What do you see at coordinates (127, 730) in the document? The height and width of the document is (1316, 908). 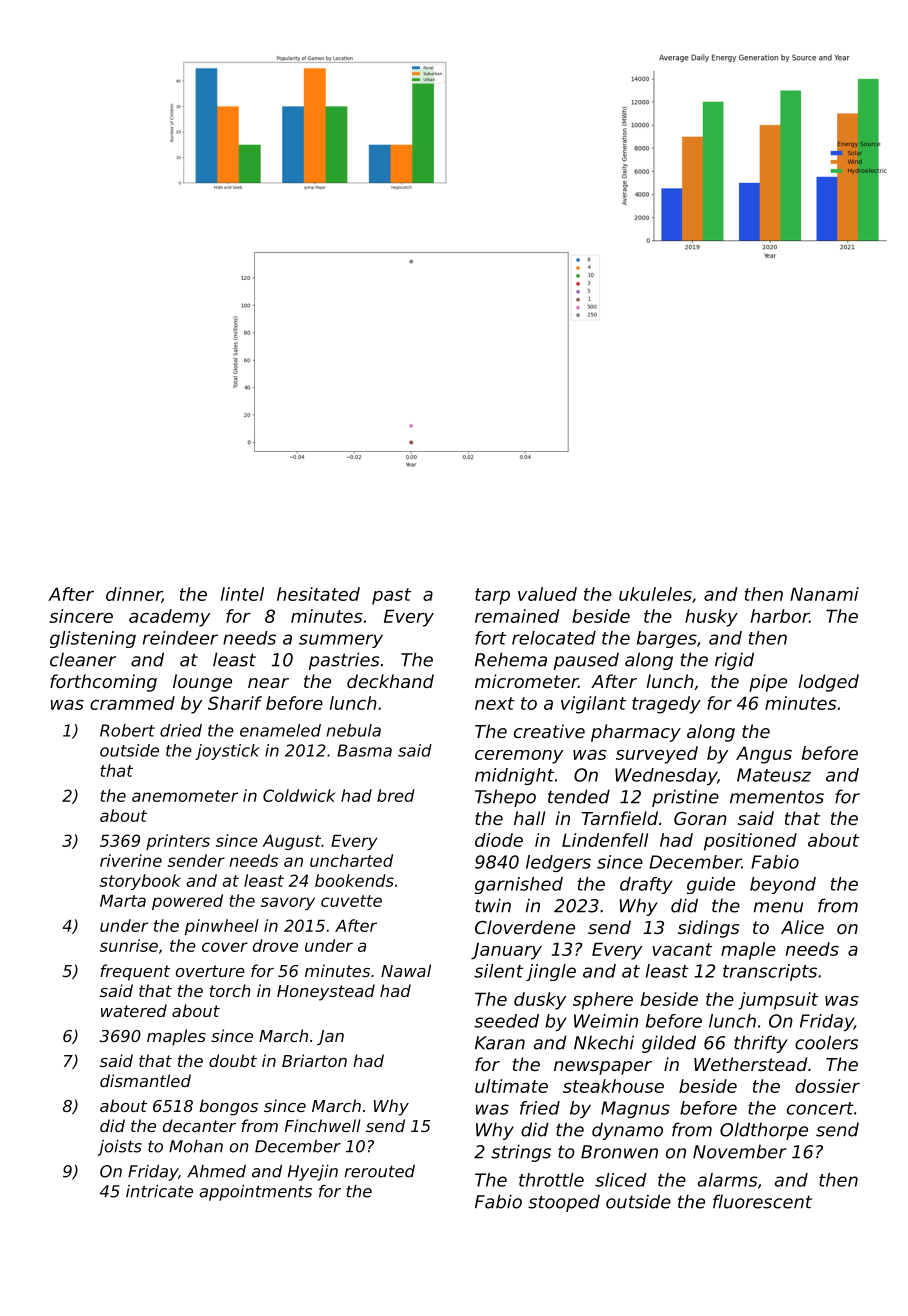 I see `Robert` at bounding box center [127, 730].
